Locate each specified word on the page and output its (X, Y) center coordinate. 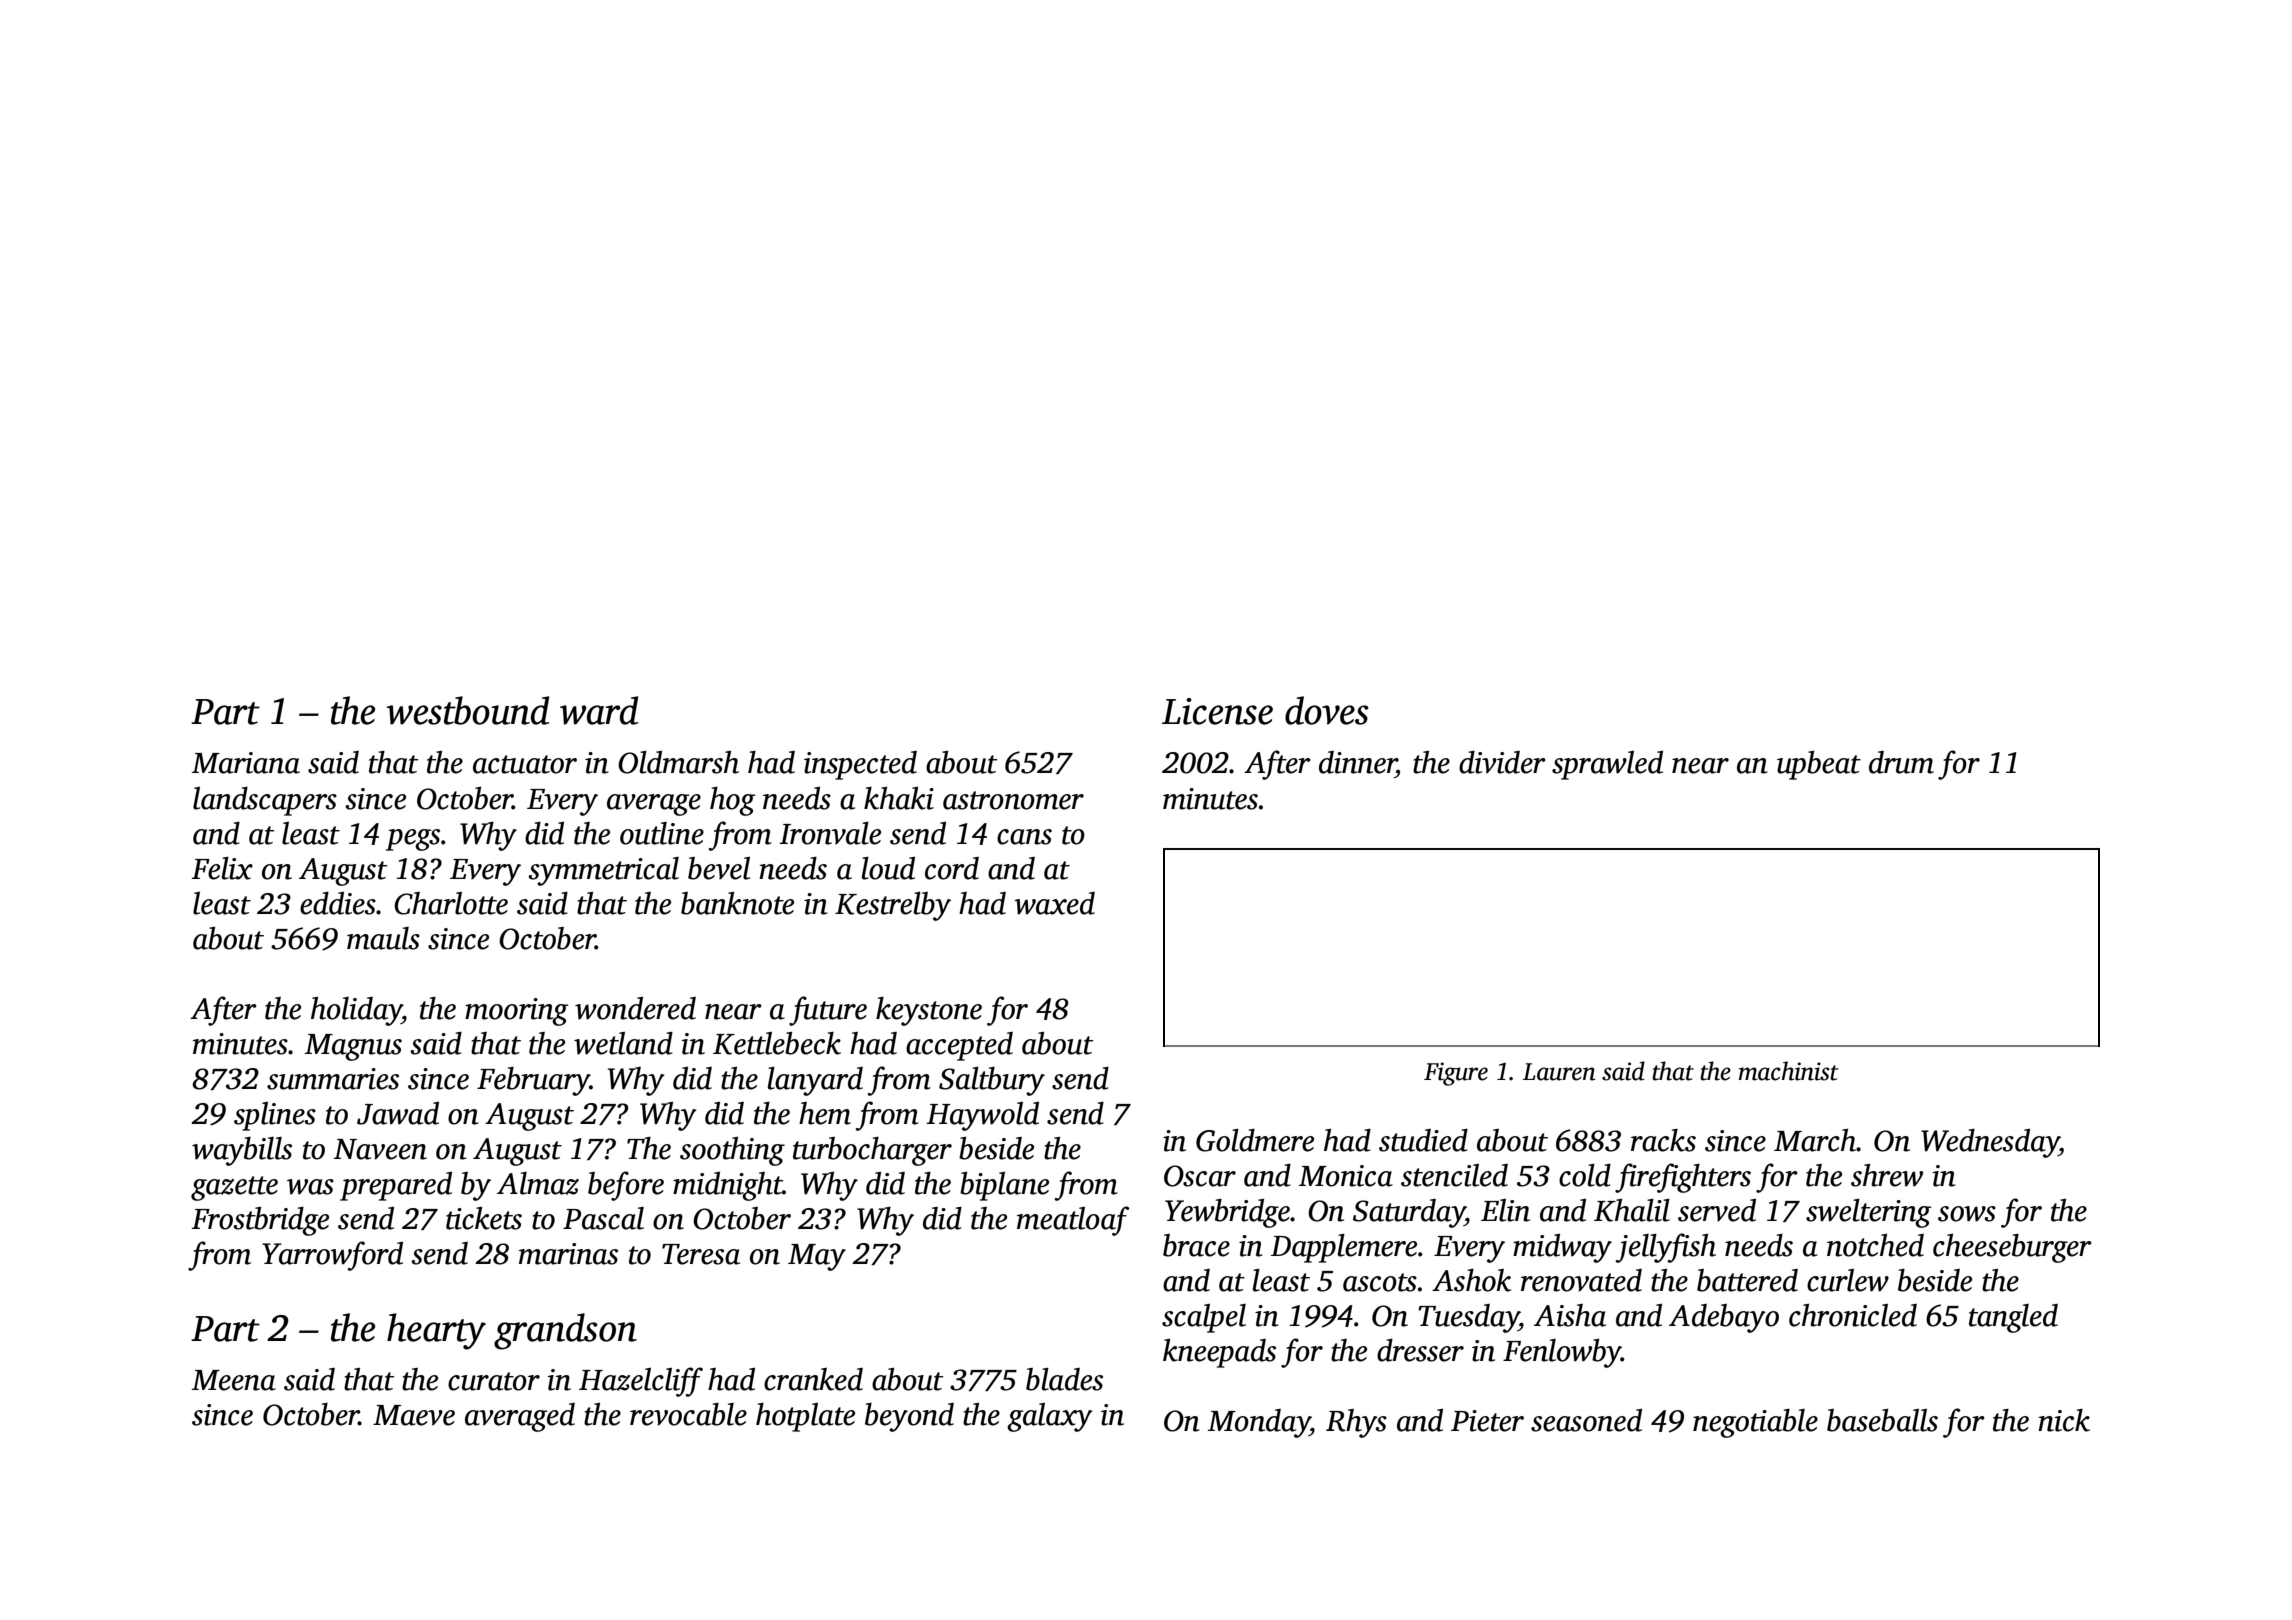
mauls (383, 938)
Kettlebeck (777, 1043)
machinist (1789, 1071)
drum (1901, 762)
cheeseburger (2012, 1248)
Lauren (1559, 1072)
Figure (1456, 1074)
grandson (565, 1331)
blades (1064, 1379)
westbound (467, 710)
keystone (929, 1011)
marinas (568, 1254)
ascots (1380, 1282)
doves (1327, 710)
